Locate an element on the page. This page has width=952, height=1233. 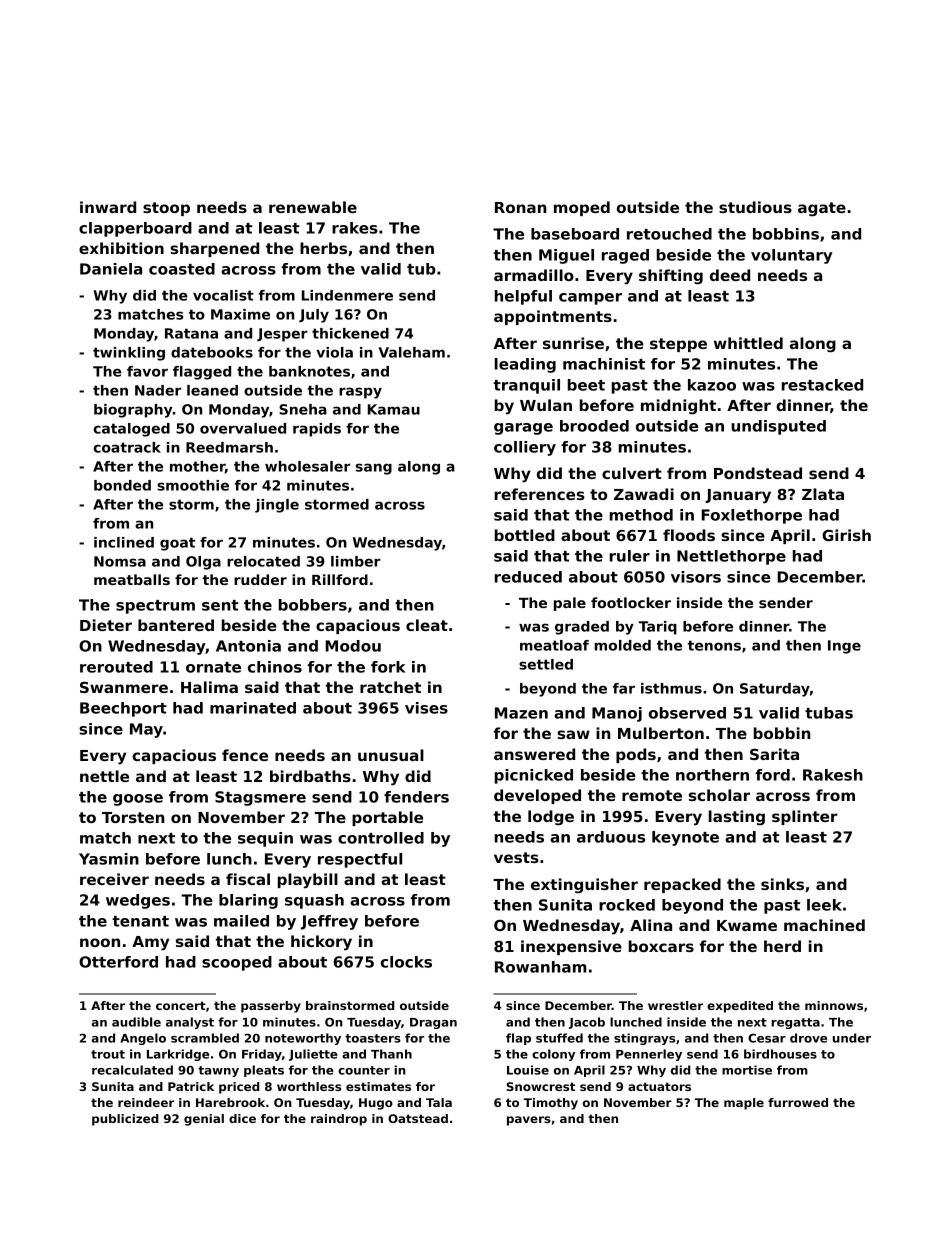
garage is located at coordinates (523, 429).
